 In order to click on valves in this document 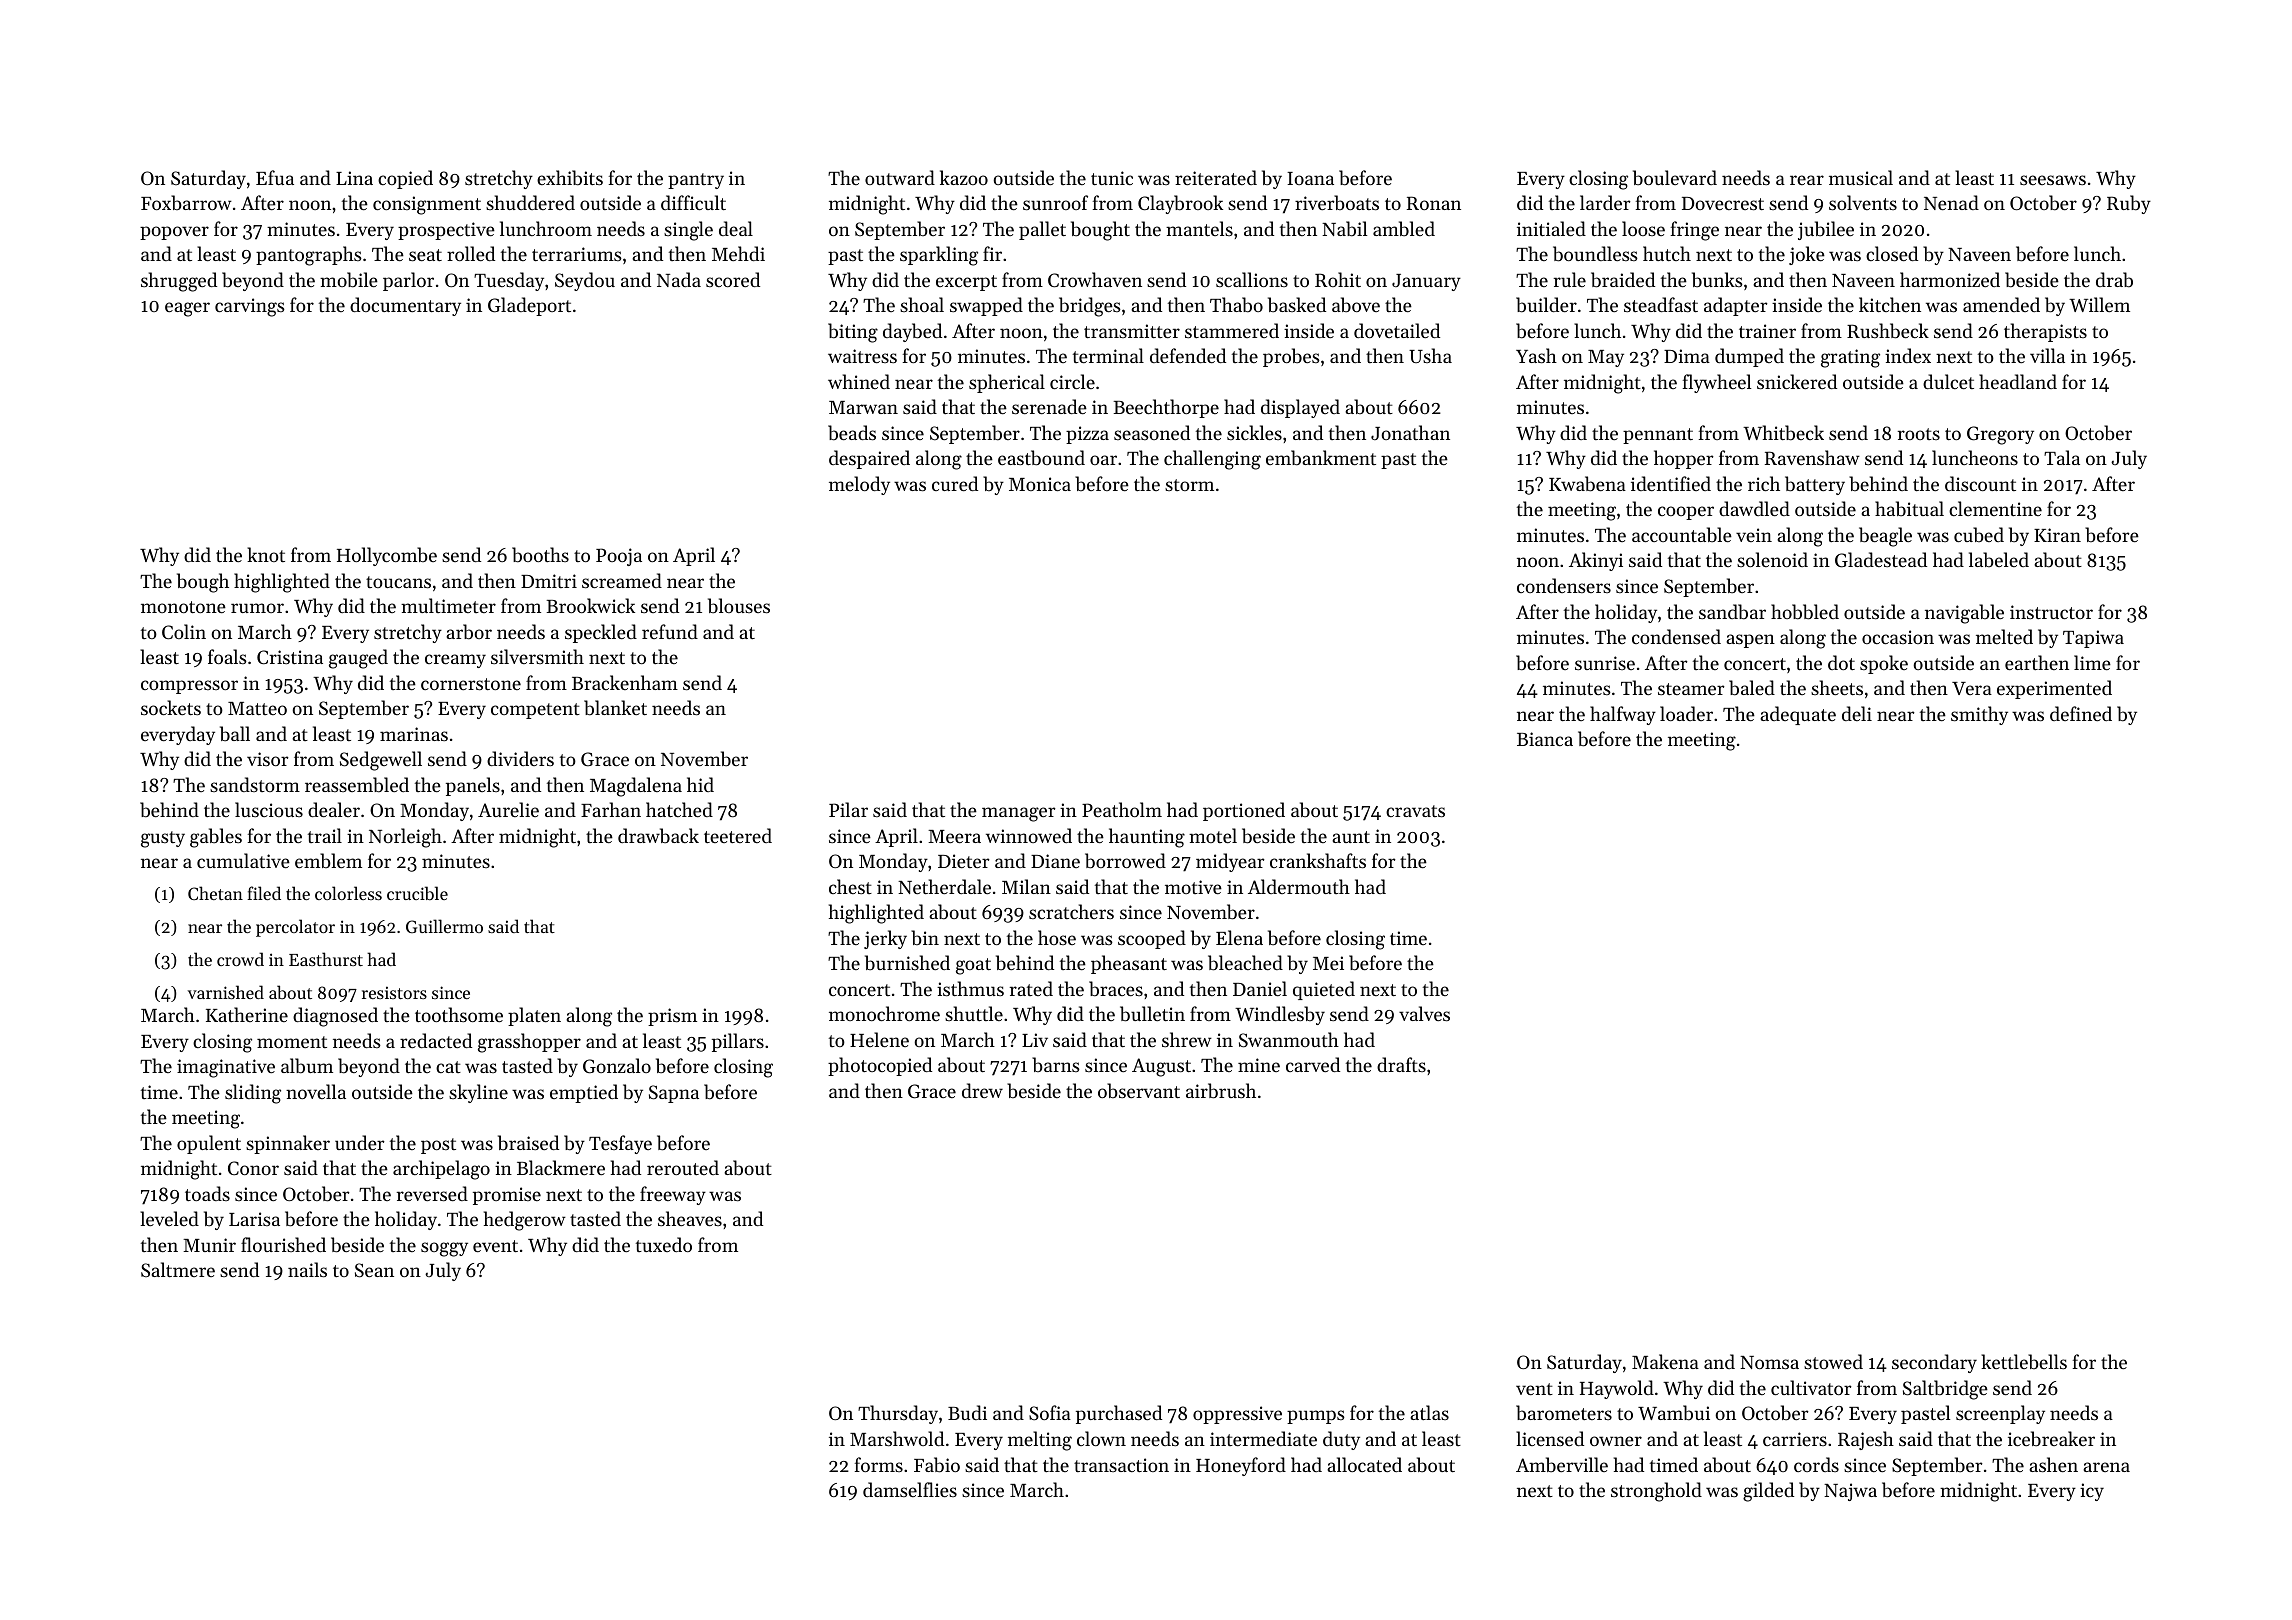, I will do `click(1424, 1013)`.
